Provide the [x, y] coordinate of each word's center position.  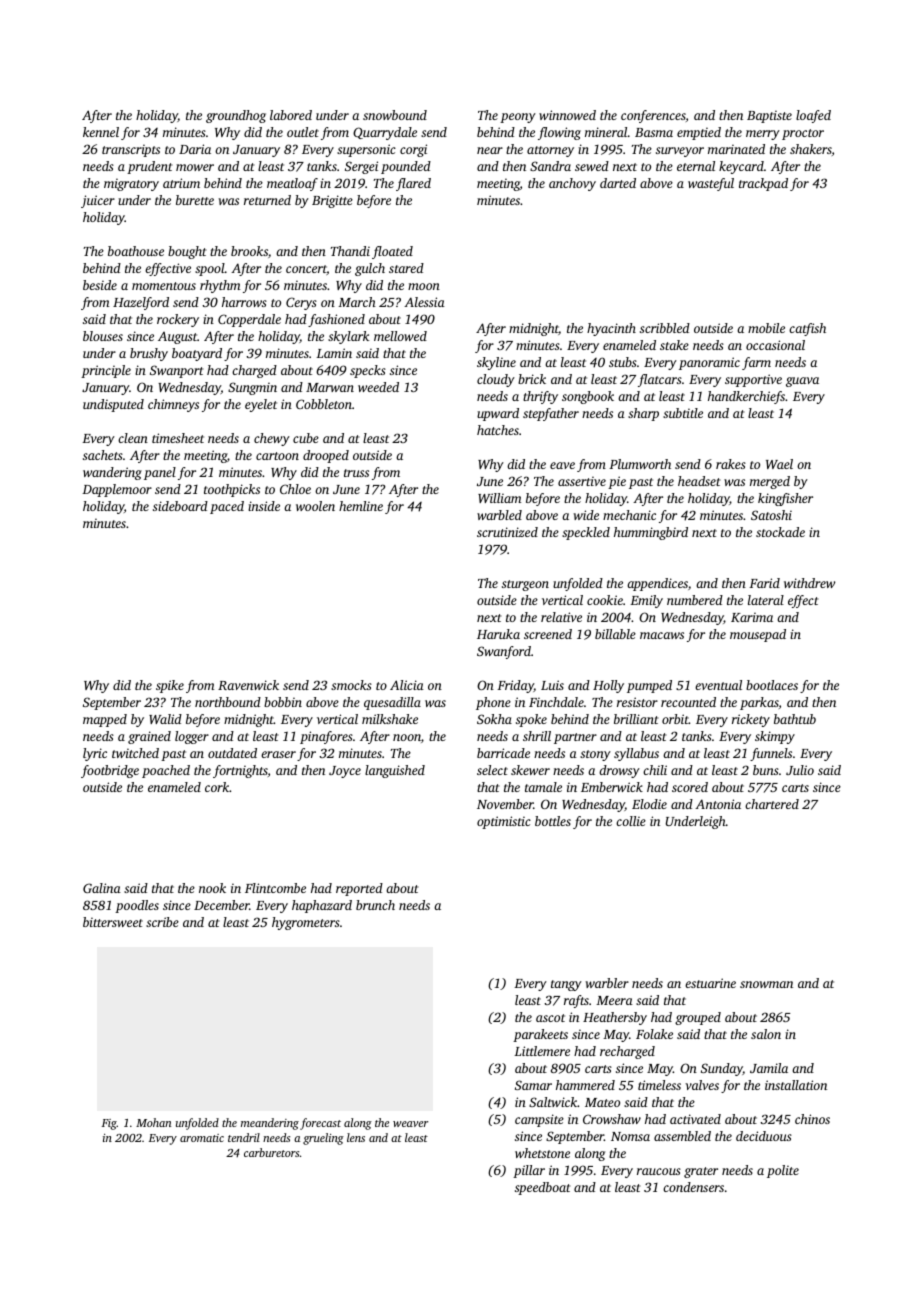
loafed [813, 116]
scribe [162, 922]
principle [106, 371]
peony [518, 118]
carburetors [271, 1152]
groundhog [236, 116]
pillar [529, 1171]
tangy [566, 985]
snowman [766, 984]
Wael [779, 464]
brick [532, 379]
